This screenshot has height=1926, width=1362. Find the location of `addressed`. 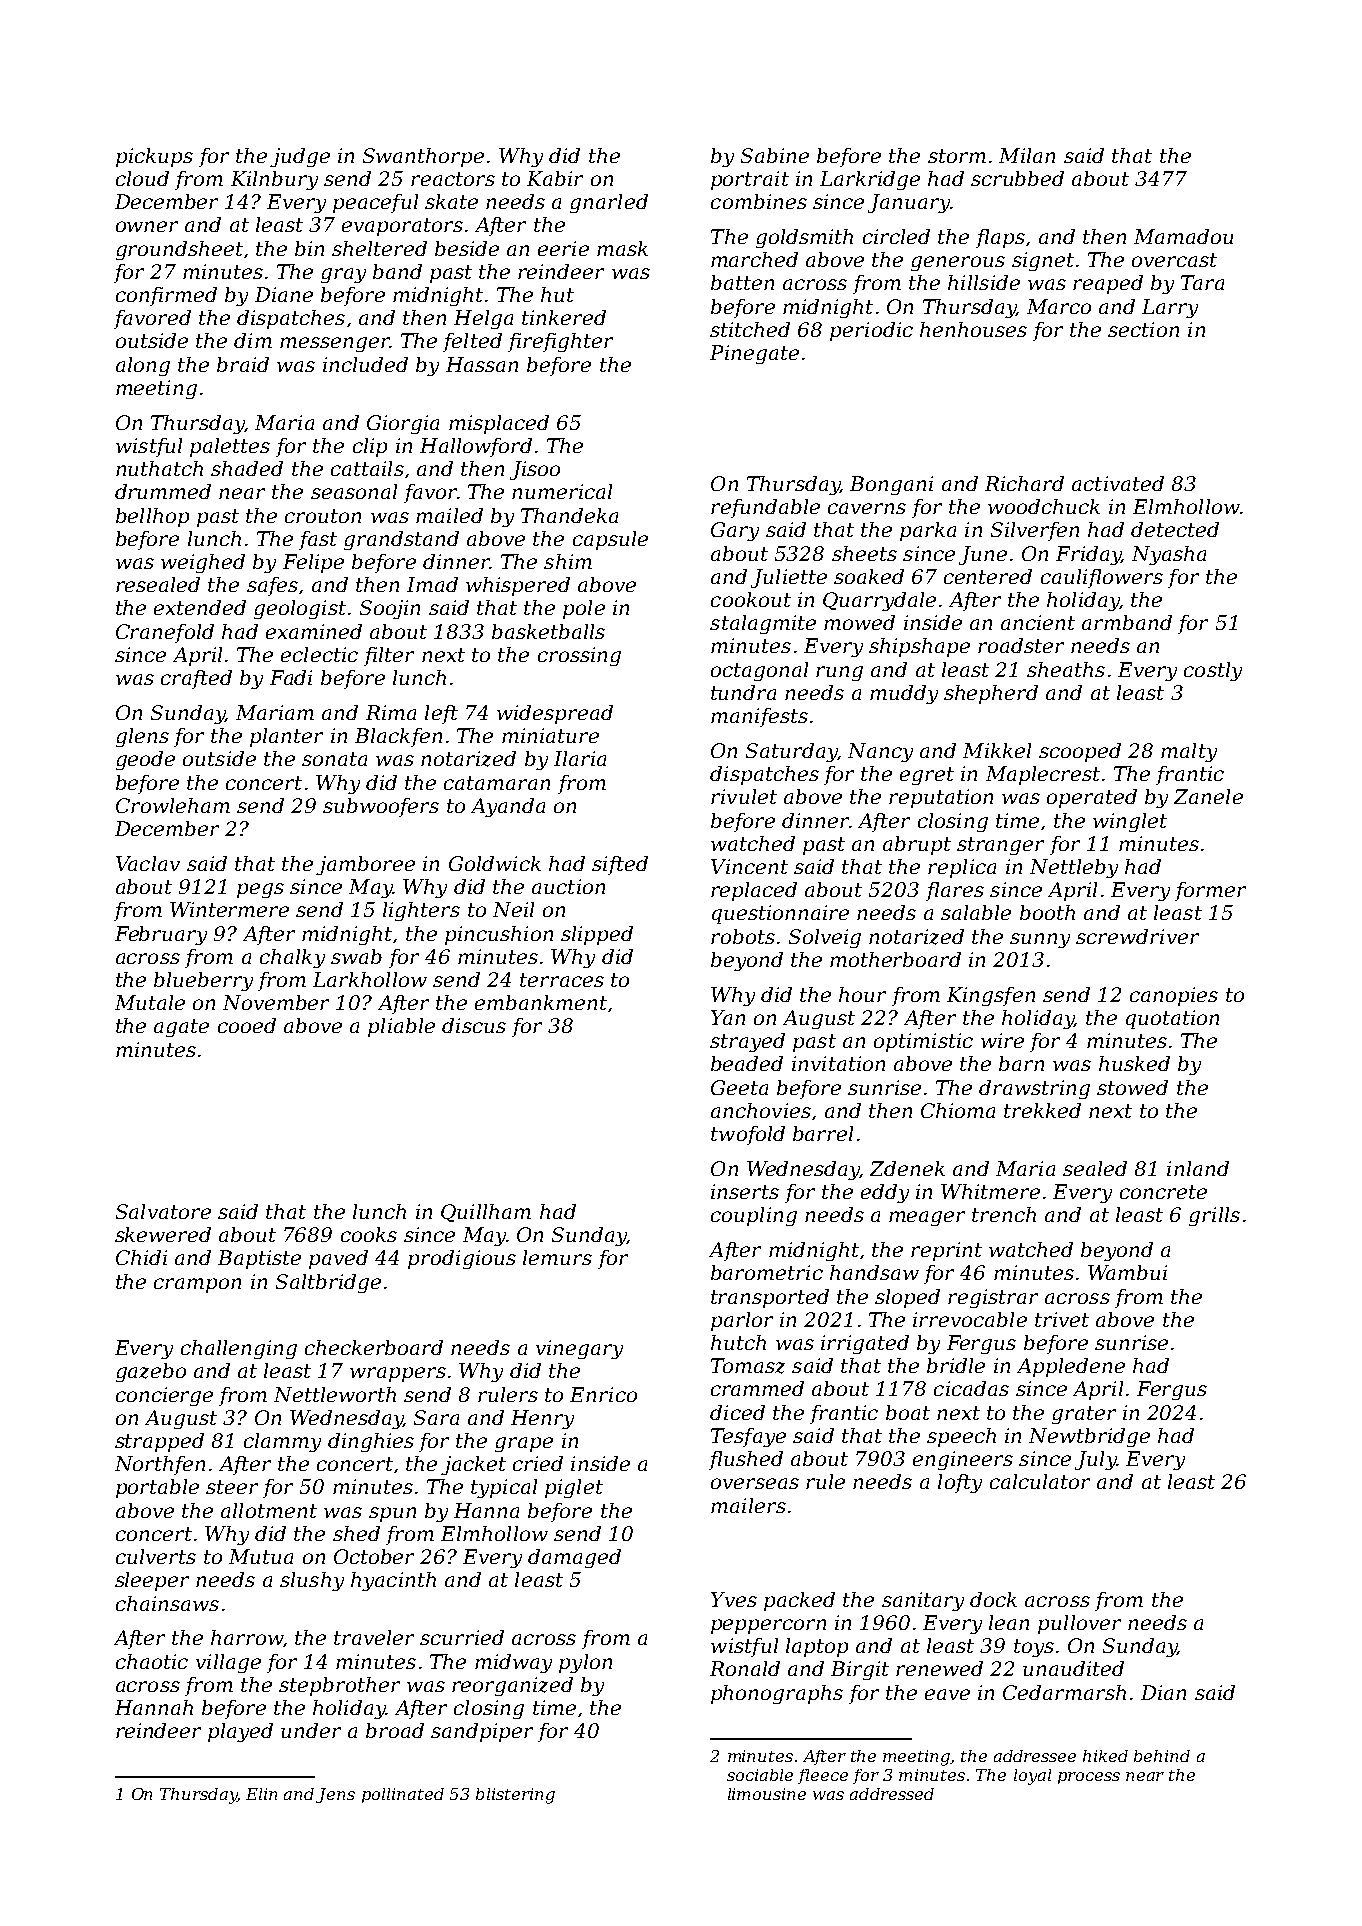

addressed is located at coordinates (892, 1794).
